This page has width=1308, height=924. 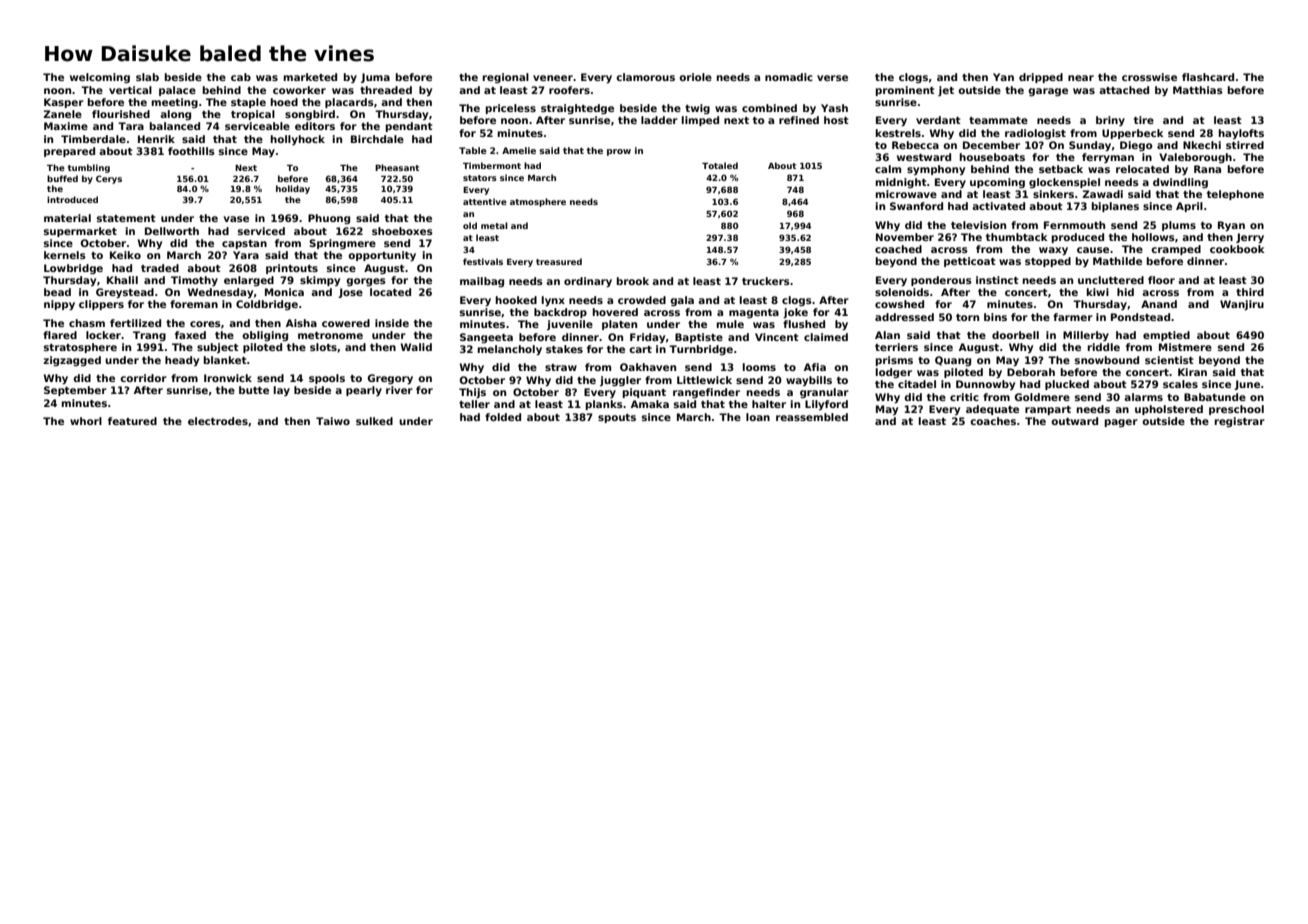 I want to click on garage, so click(x=1048, y=92).
